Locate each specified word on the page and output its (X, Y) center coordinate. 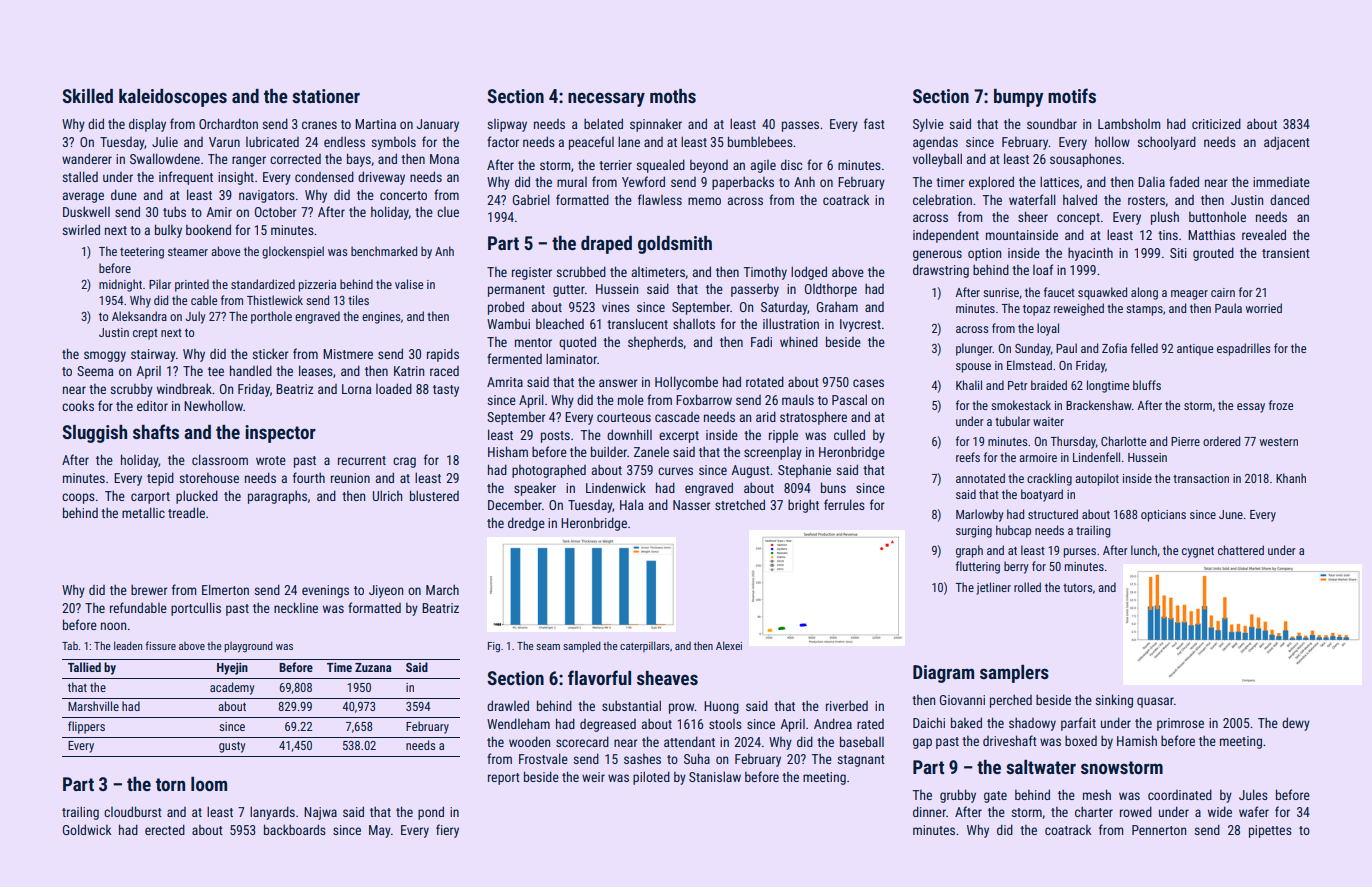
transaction (1201, 478)
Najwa (320, 813)
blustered (434, 495)
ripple (783, 436)
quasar (1155, 702)
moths (673, 96)
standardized (263, 284)
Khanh (1291, 478)
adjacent (1287, 143)
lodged (809, 273)
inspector (280, 434)
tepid (160, 479)
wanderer (87, 158)
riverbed (847, 706)
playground (248, 647)
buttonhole (1217, 216)
